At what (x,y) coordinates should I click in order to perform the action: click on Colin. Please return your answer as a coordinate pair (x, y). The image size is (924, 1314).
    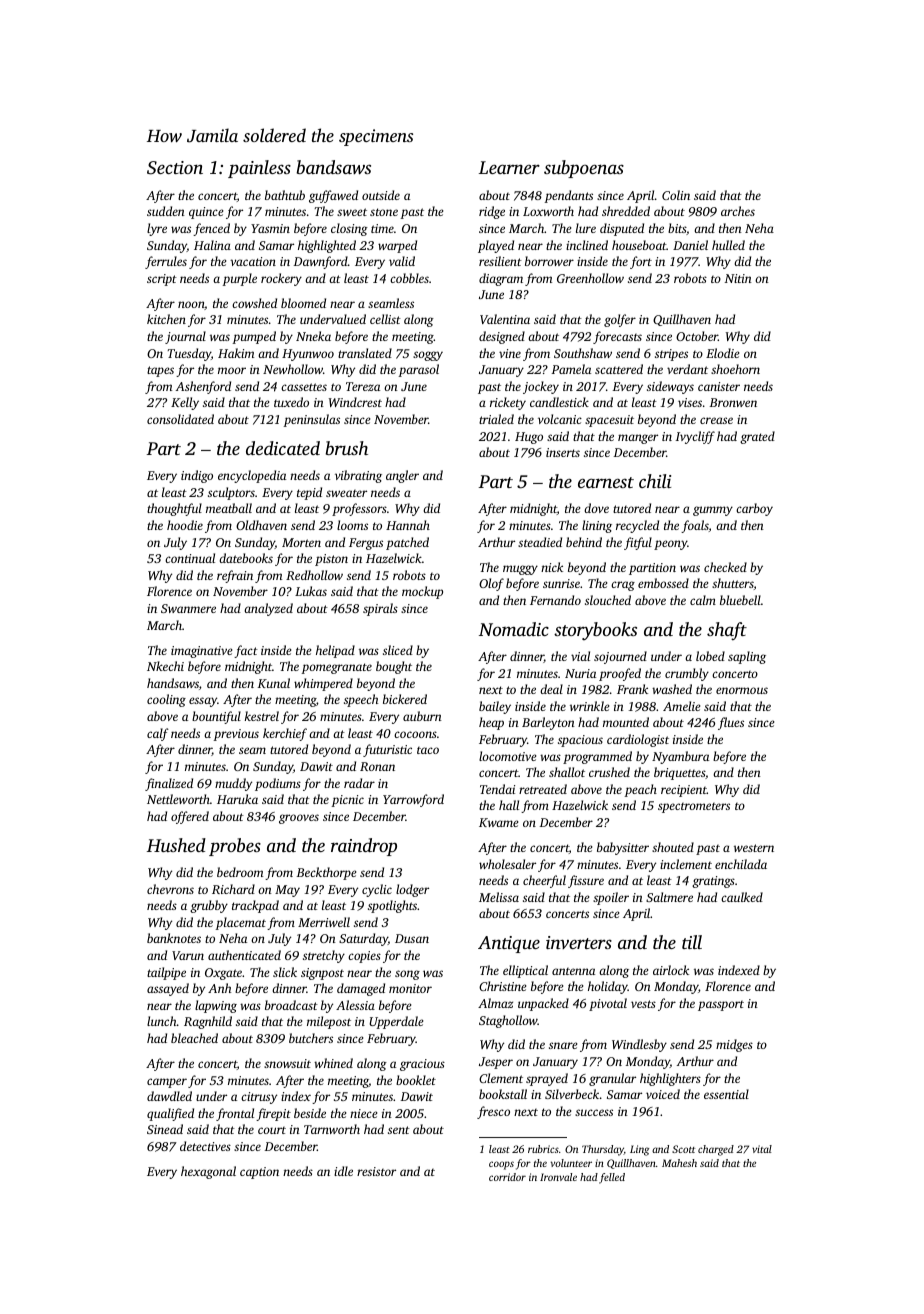
    Looking at the image, I should click on (676, 195).
